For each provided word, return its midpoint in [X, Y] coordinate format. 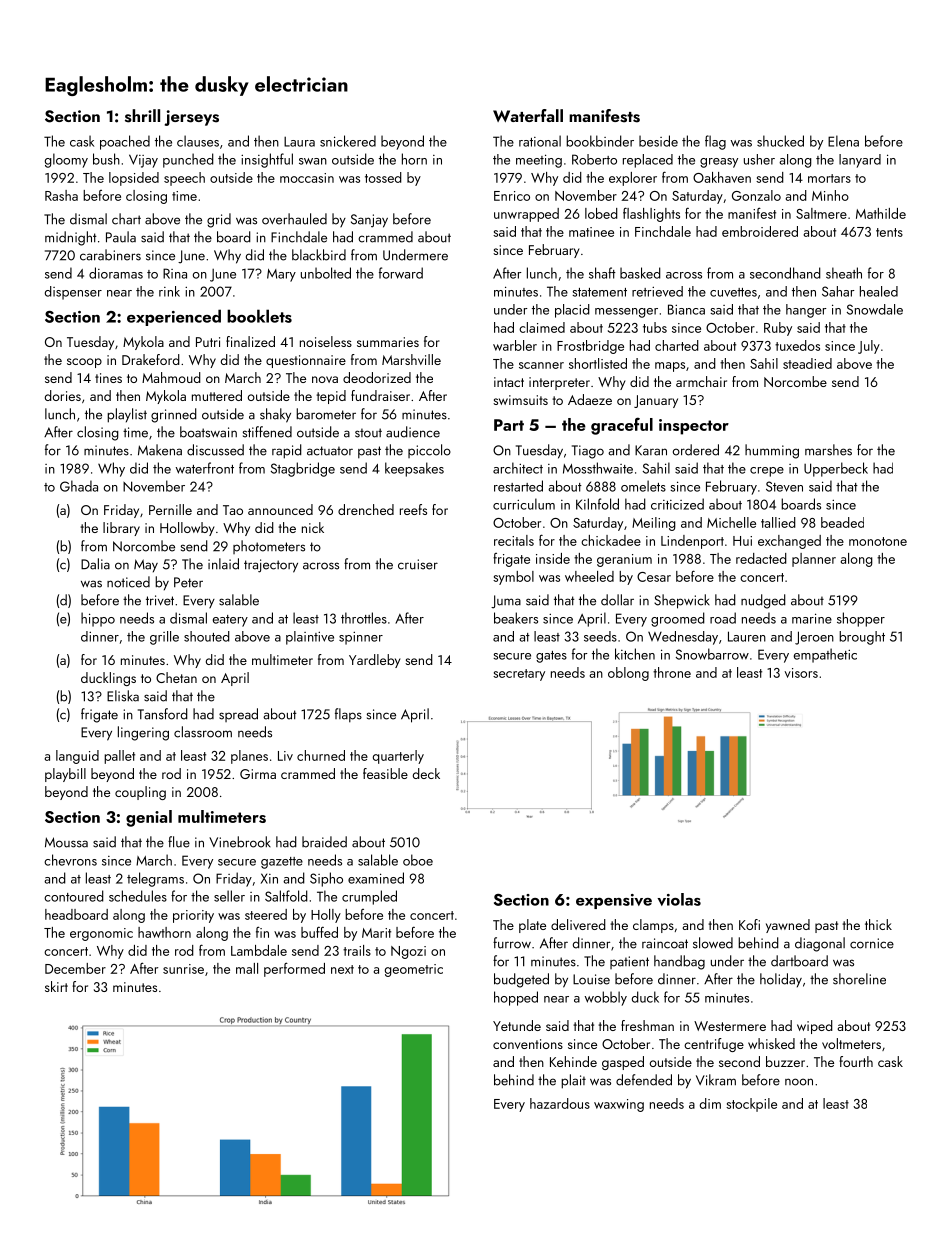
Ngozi [408, 952]
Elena [843, 141]
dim [710, 1103]
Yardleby [375, 661]
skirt [56, 986]
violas [679, 899]
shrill [142, 116]
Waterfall [528, 115]
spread [238, 715]
